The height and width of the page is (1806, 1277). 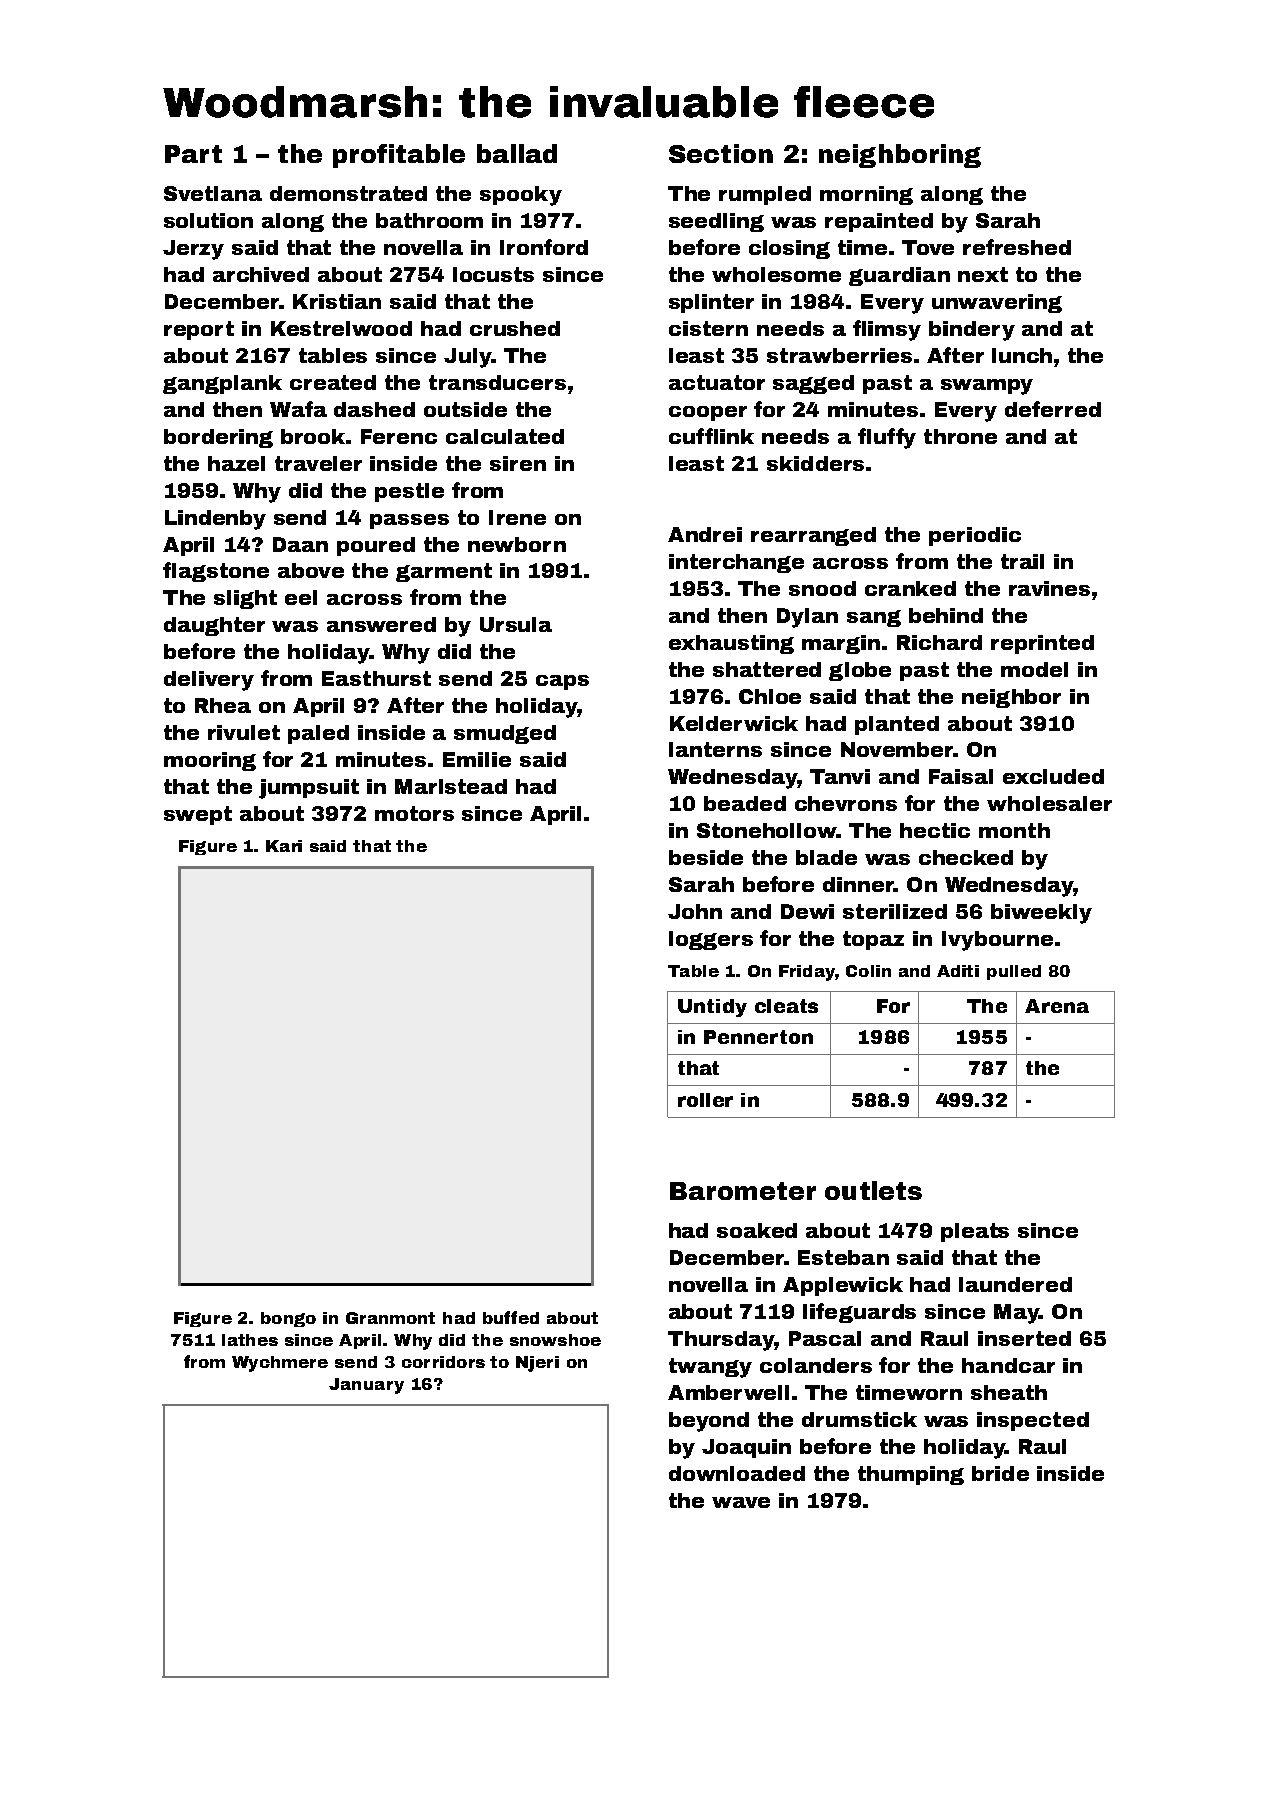 I want to click on seedling, so click(x=716, y=222).
